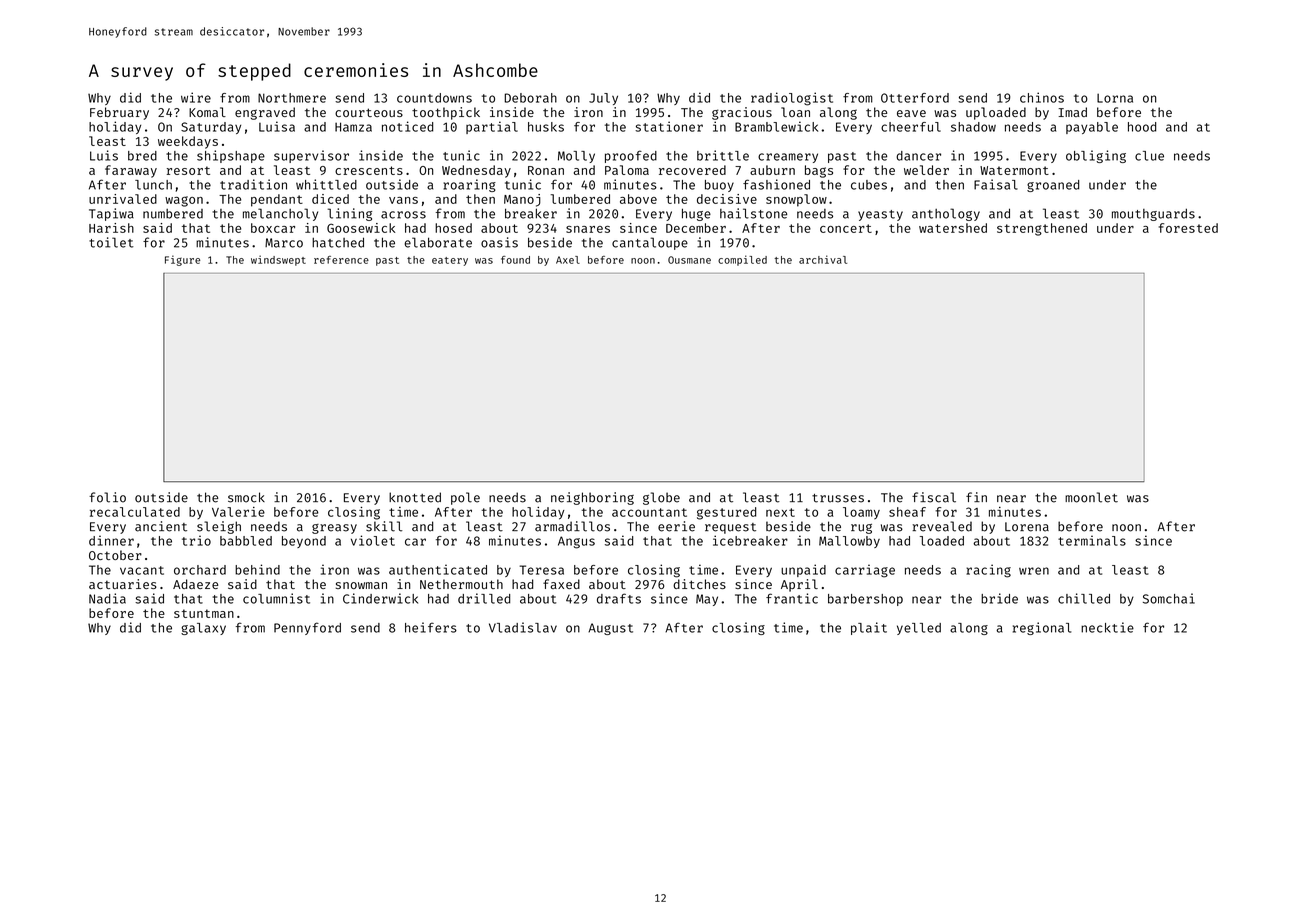 Image resolution: width=1308 pixels, height=924 pixels. I want to click on watershed, so click(953, 228).
